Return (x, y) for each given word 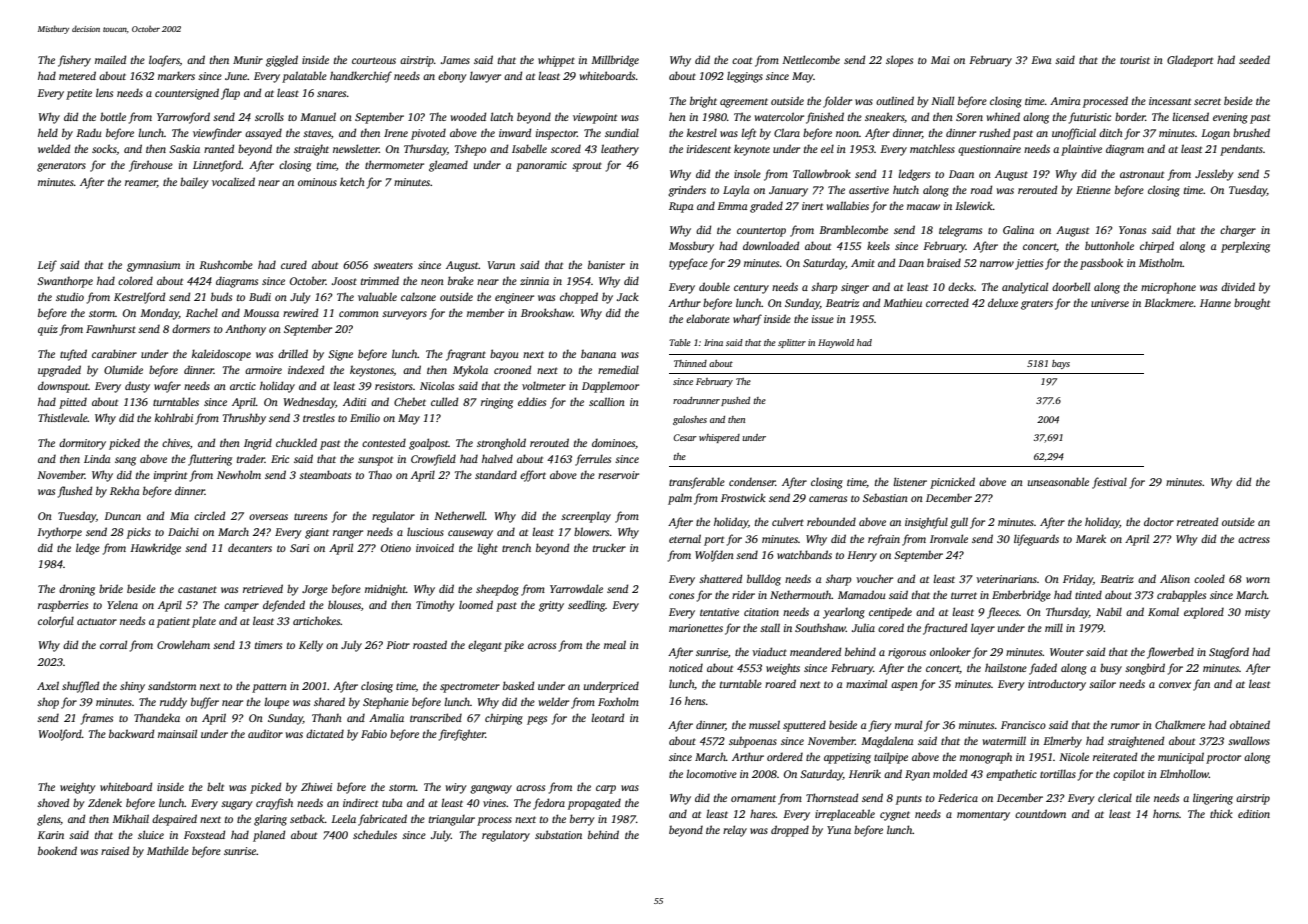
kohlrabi (174, 417)
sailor (1102, 684)
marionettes (696, 628)
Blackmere (1169, 302)
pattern (269, 688)
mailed (110, 59)
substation (558, 834)
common (359, 314)
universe (1110, 303)
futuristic (1090, 118)
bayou (504, 355)
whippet (556, 61)
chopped (579, 298)
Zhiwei (316, 786)
